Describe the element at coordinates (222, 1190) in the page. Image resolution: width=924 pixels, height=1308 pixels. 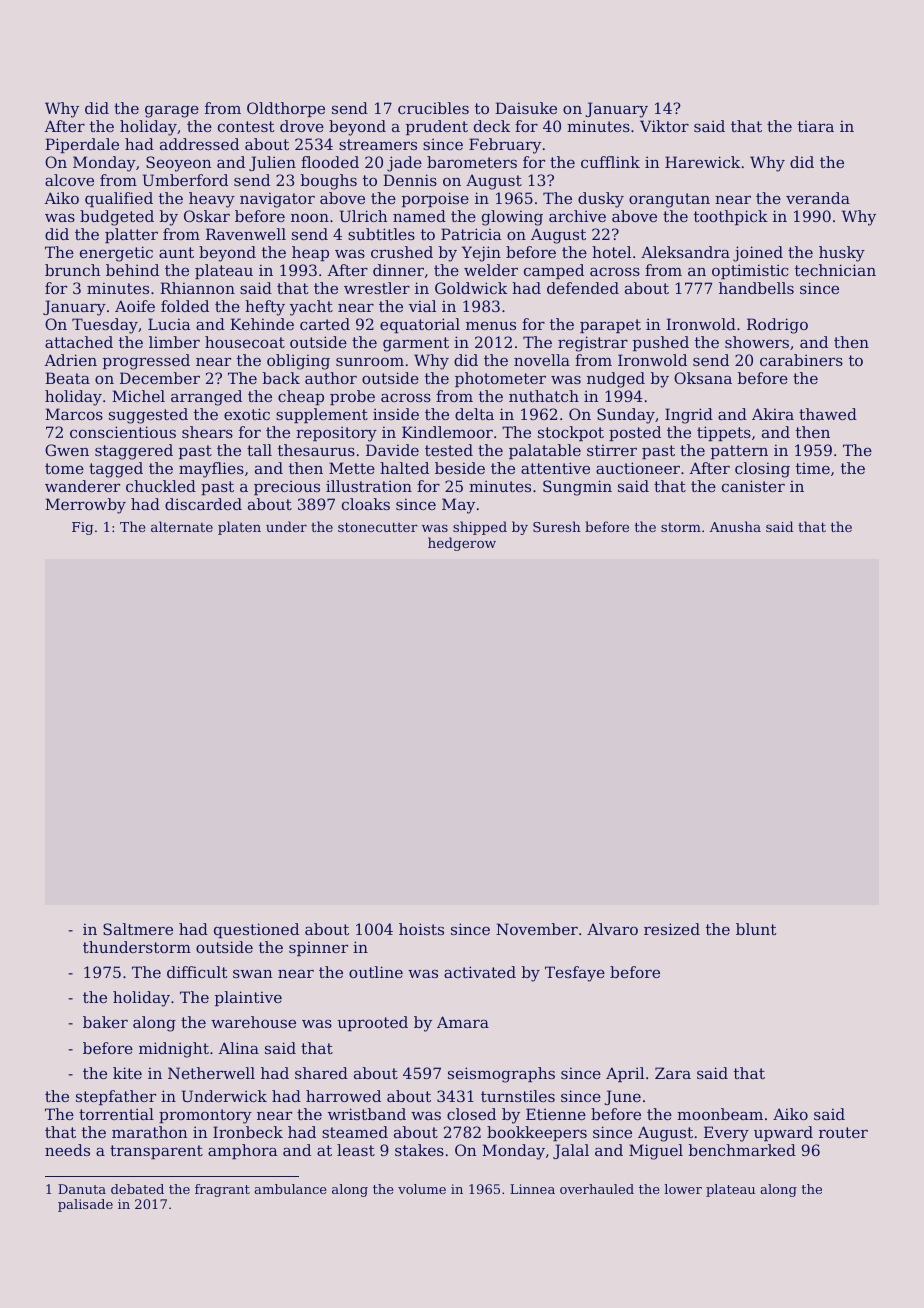
I see `fragrant` at that location.
